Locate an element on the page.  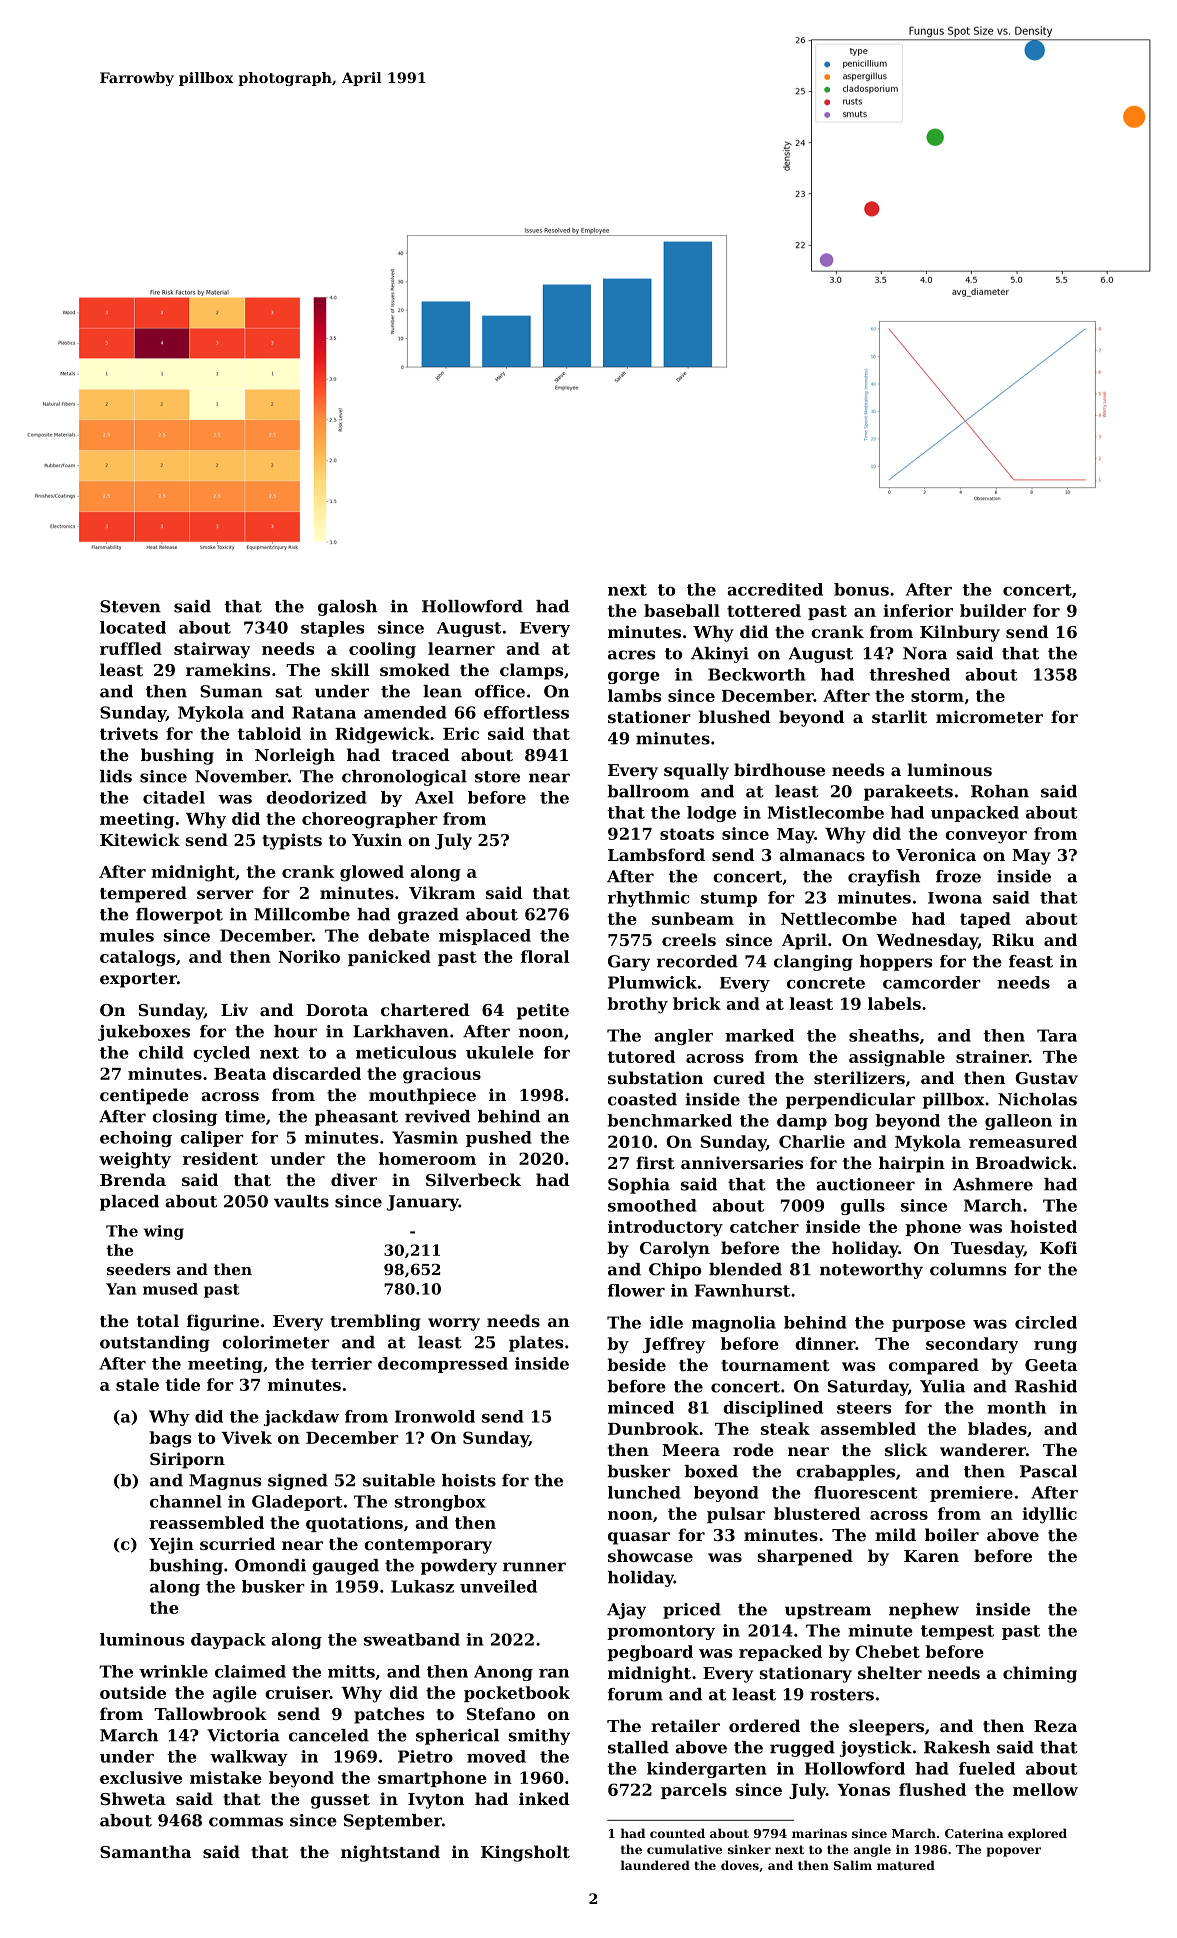
repacked is located at coordinates (780, 1653).
